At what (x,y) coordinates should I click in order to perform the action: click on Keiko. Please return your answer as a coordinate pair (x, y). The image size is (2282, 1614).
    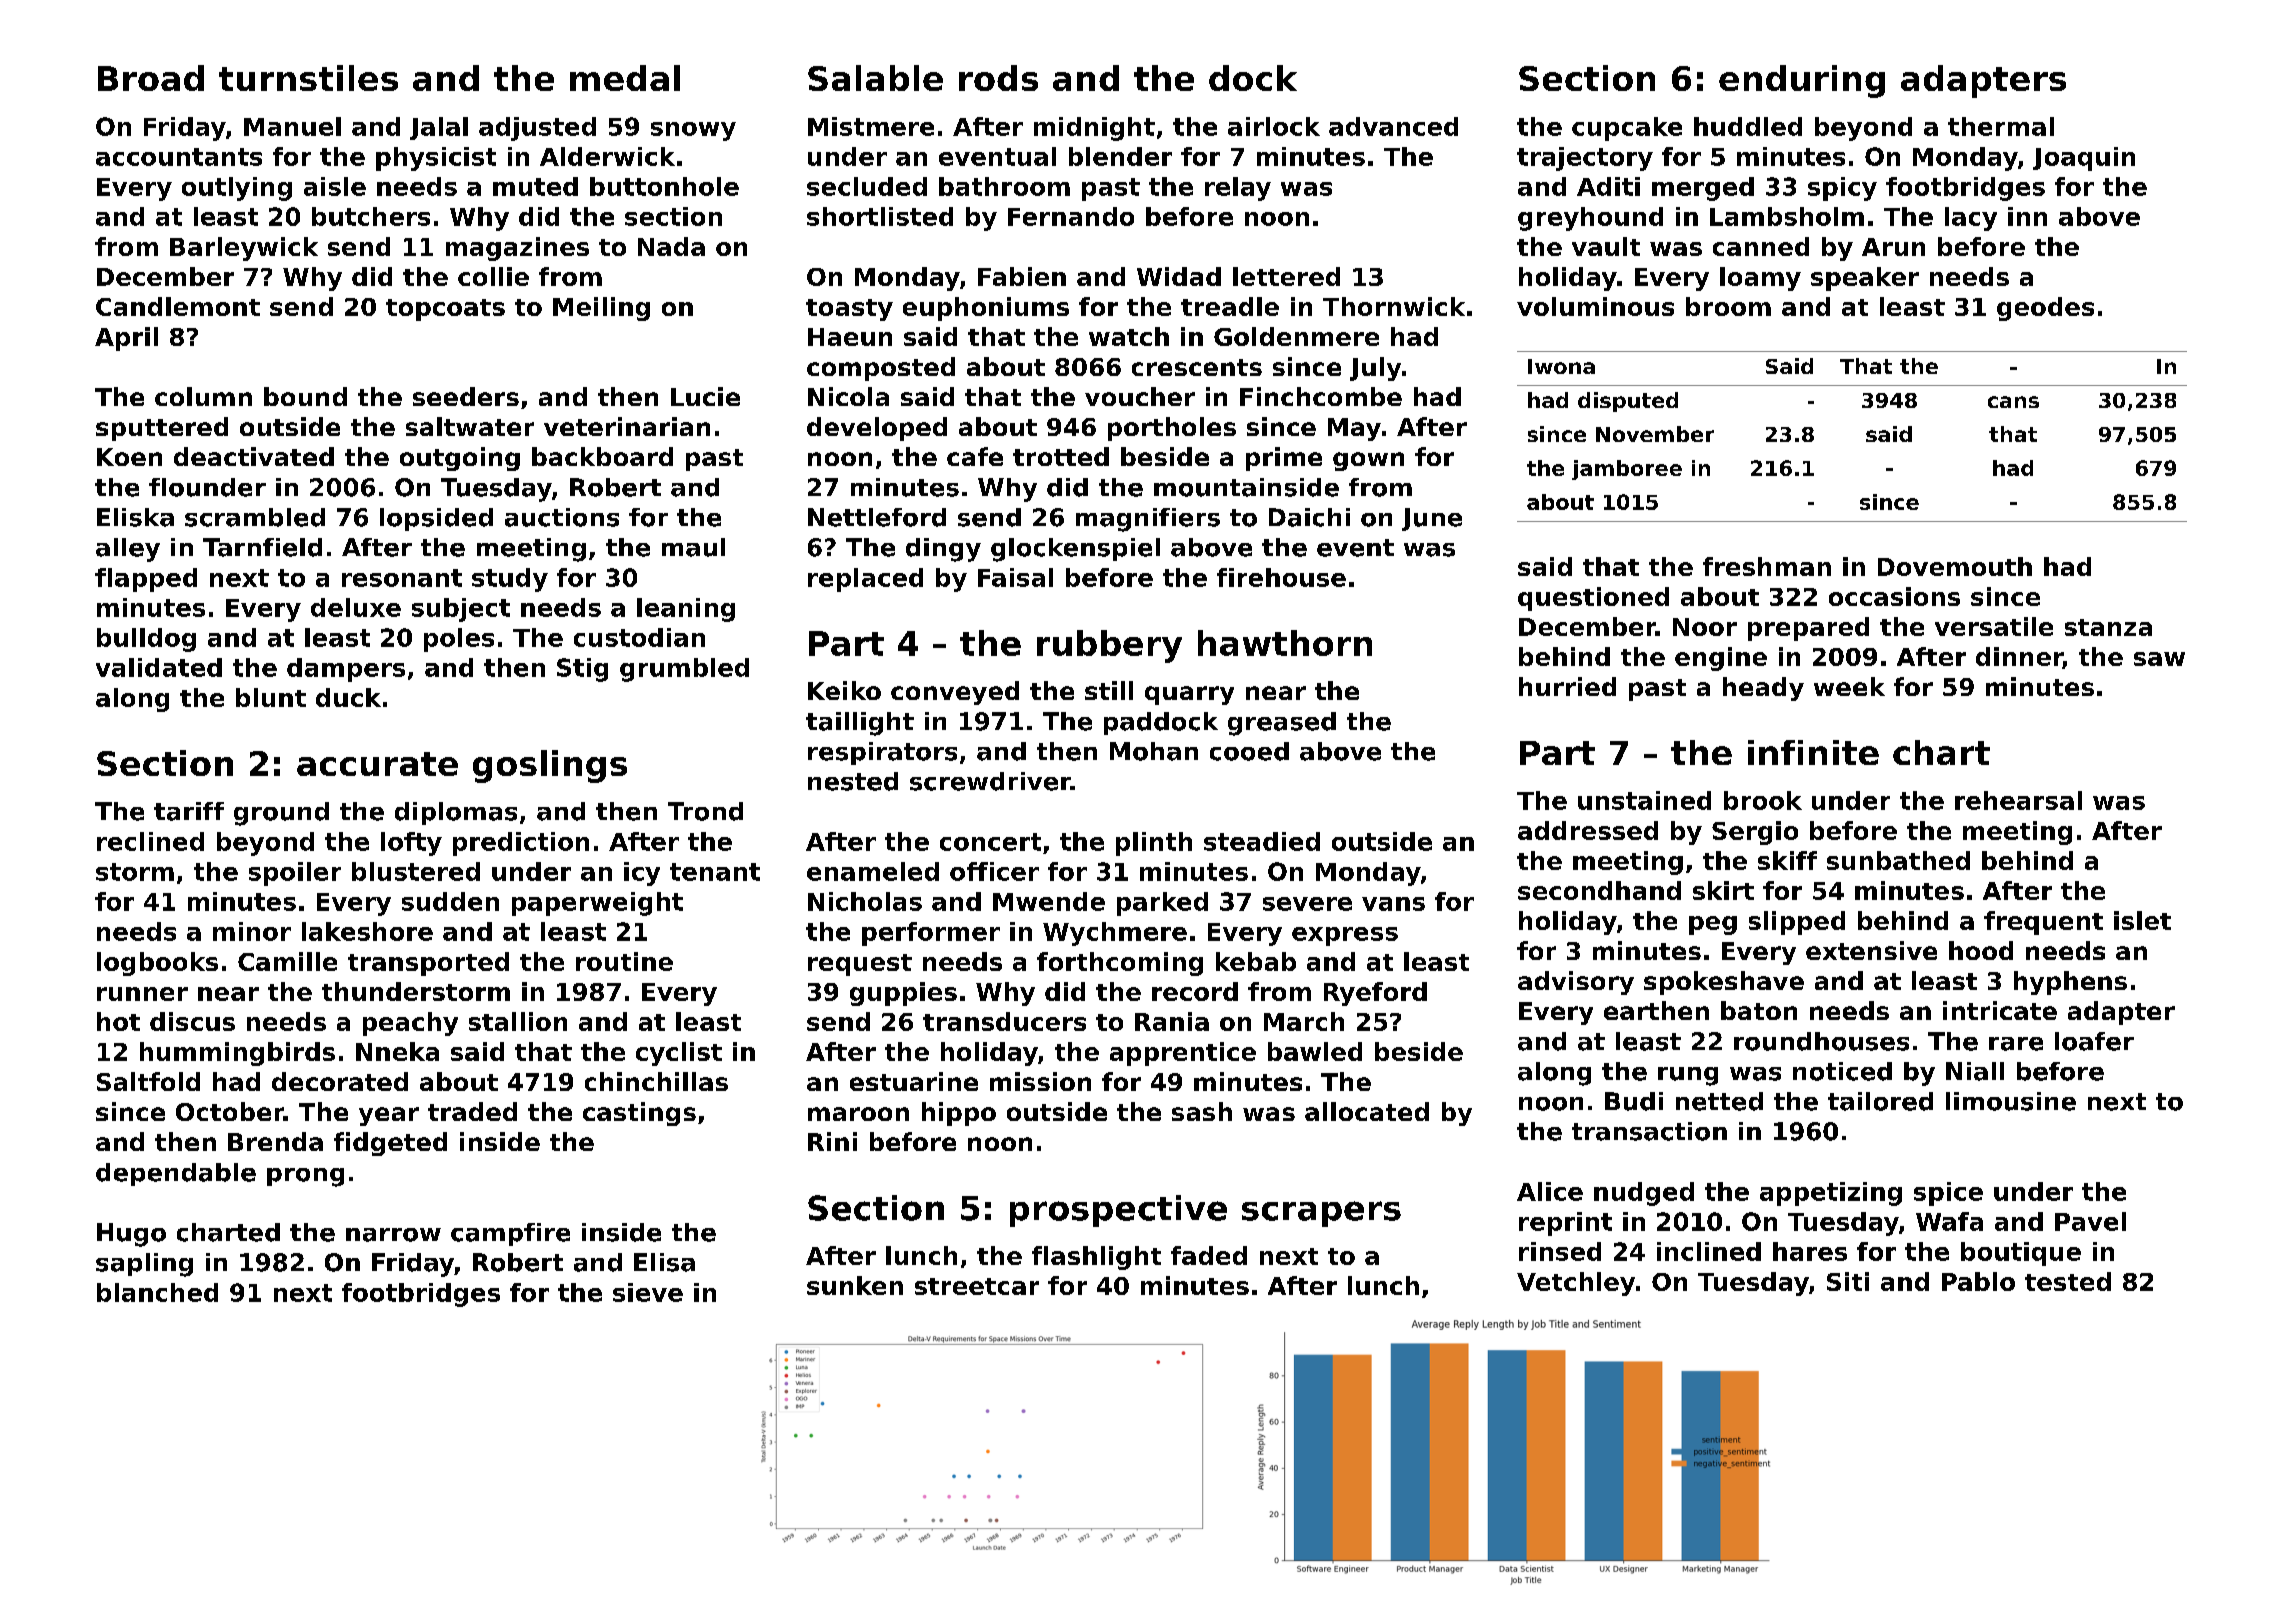
    Looking at the image, I should click on (844, 690).
